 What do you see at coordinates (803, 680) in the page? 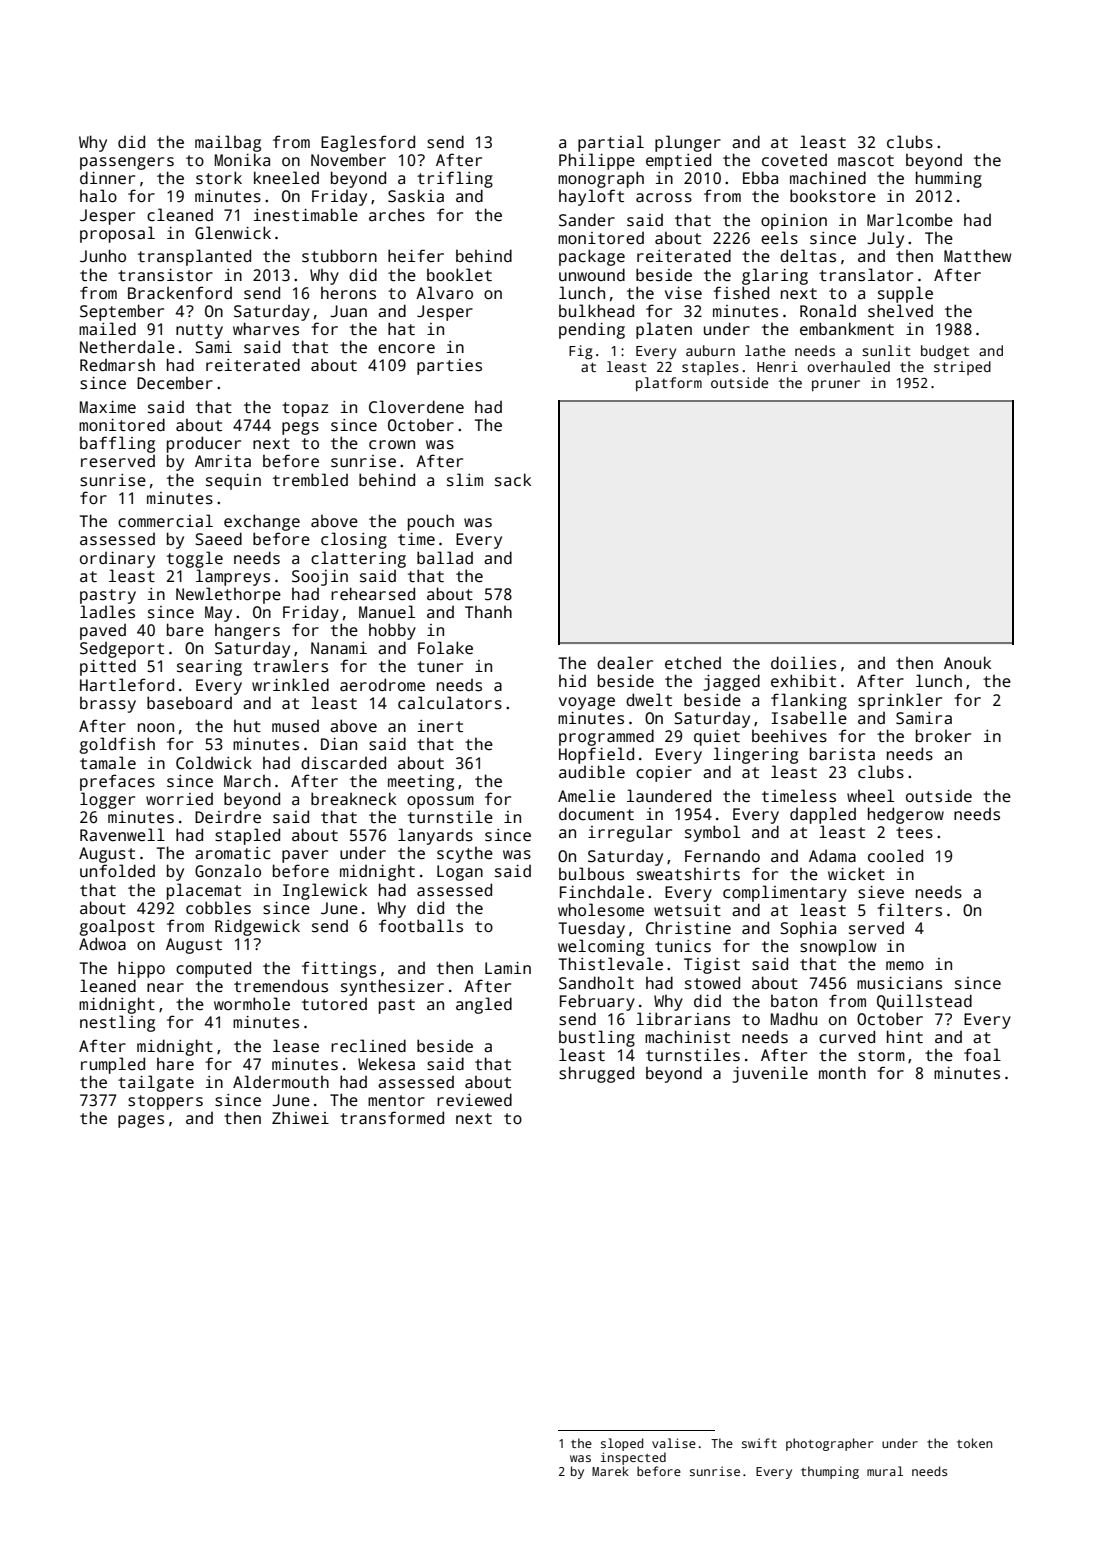
I see `exhibit` at bounding box center [803, 680].
